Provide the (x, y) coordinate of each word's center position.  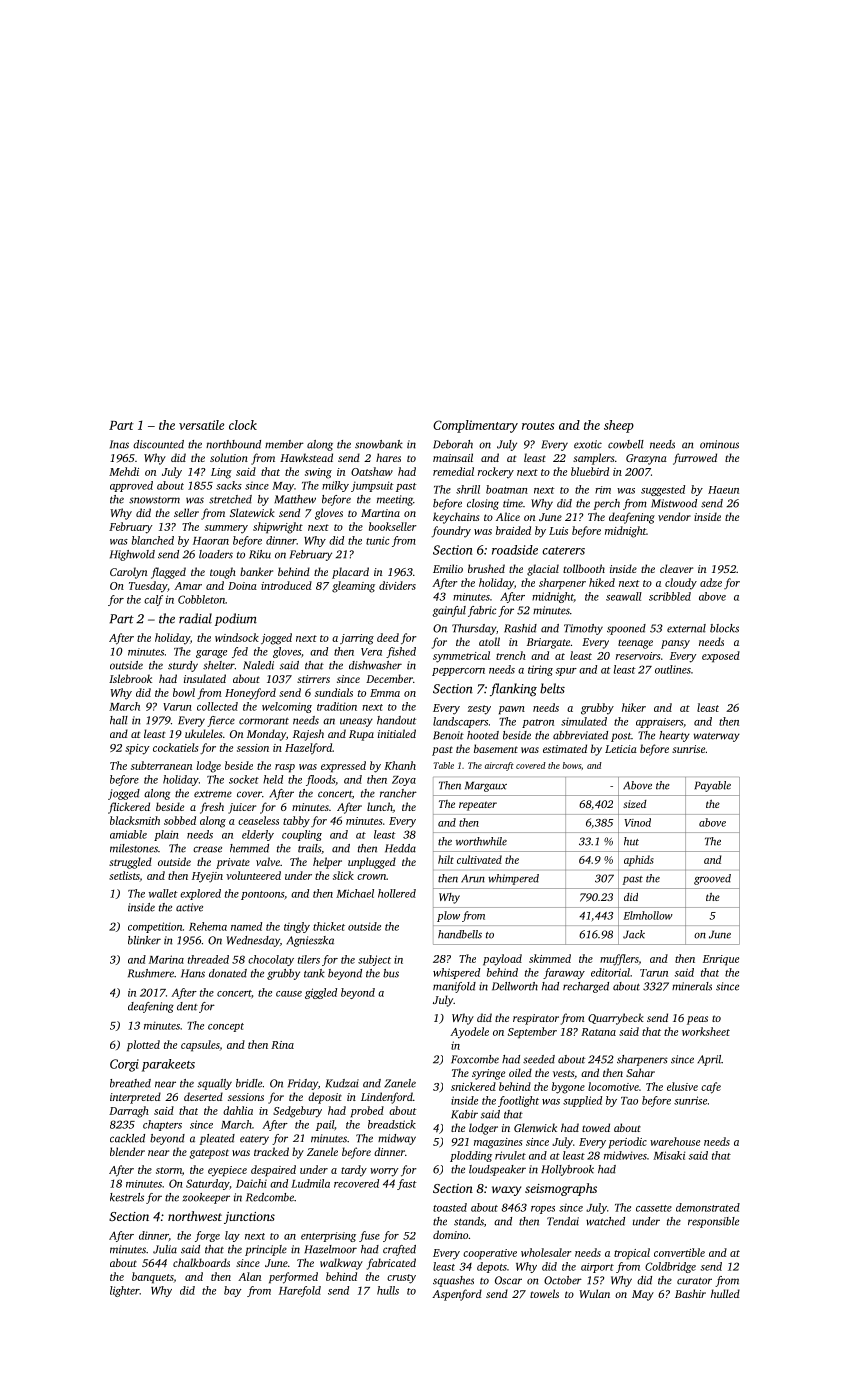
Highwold (132, 555)
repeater (478, 806)
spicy (137, 749)
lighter (125, 1291)
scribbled (670, 596)
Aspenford (457, 1295)
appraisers (659, 723)
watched (605, 1221)
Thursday (474, 629)
